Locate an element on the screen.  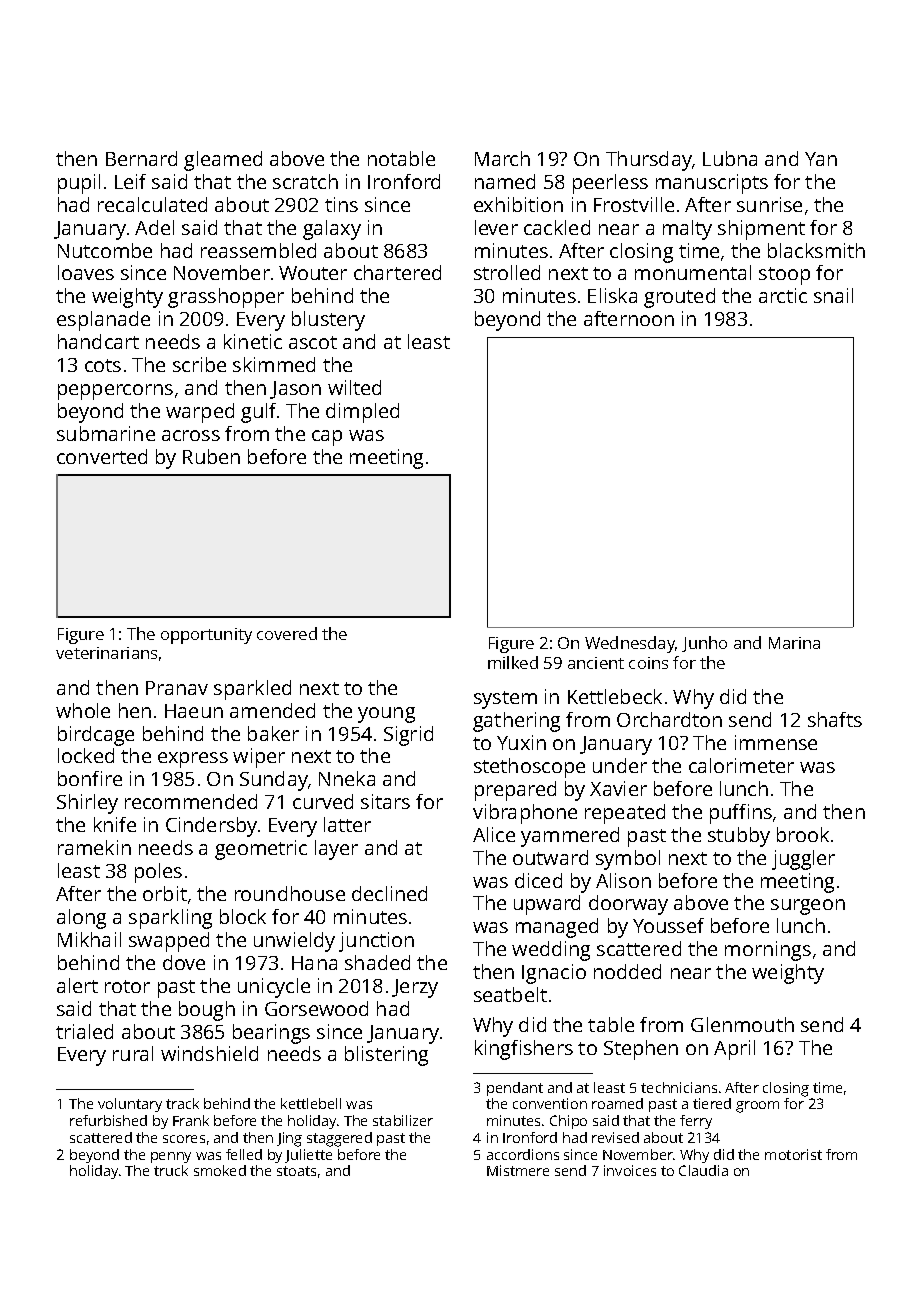
birdcage is located at coordinates (96, 736).
